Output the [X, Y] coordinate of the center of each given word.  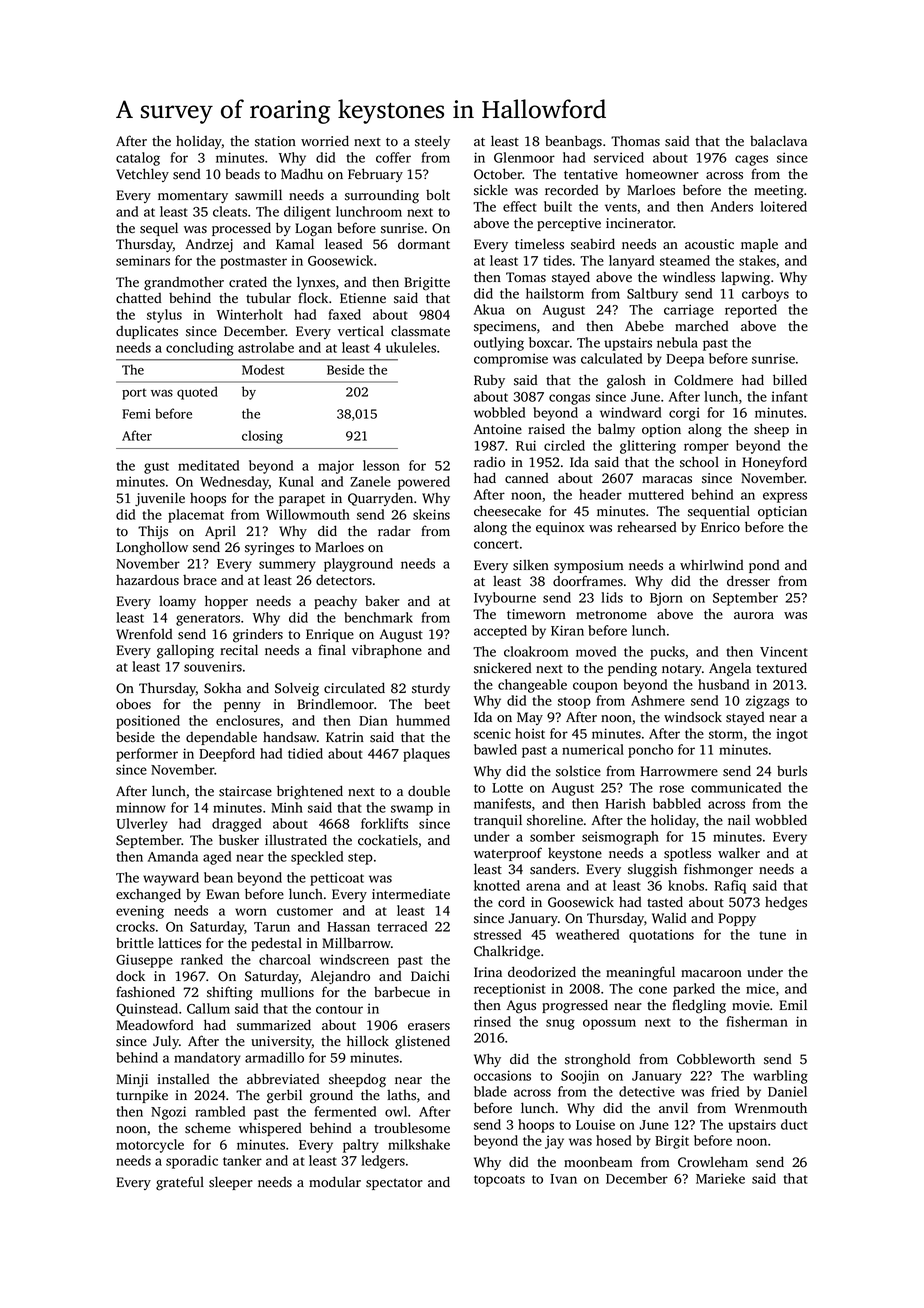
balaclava [778, 140]
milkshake [419, 1144]
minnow [141, 807]
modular [335, 1182]
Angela [730, 669]
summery [287, 566]
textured [781, 667]
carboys [765, 295]
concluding [200, 349]
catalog [138, 159]
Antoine [498, 429]
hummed [423, 720]
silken [531, 565]
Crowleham [713, 1162]
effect [520, 206]
